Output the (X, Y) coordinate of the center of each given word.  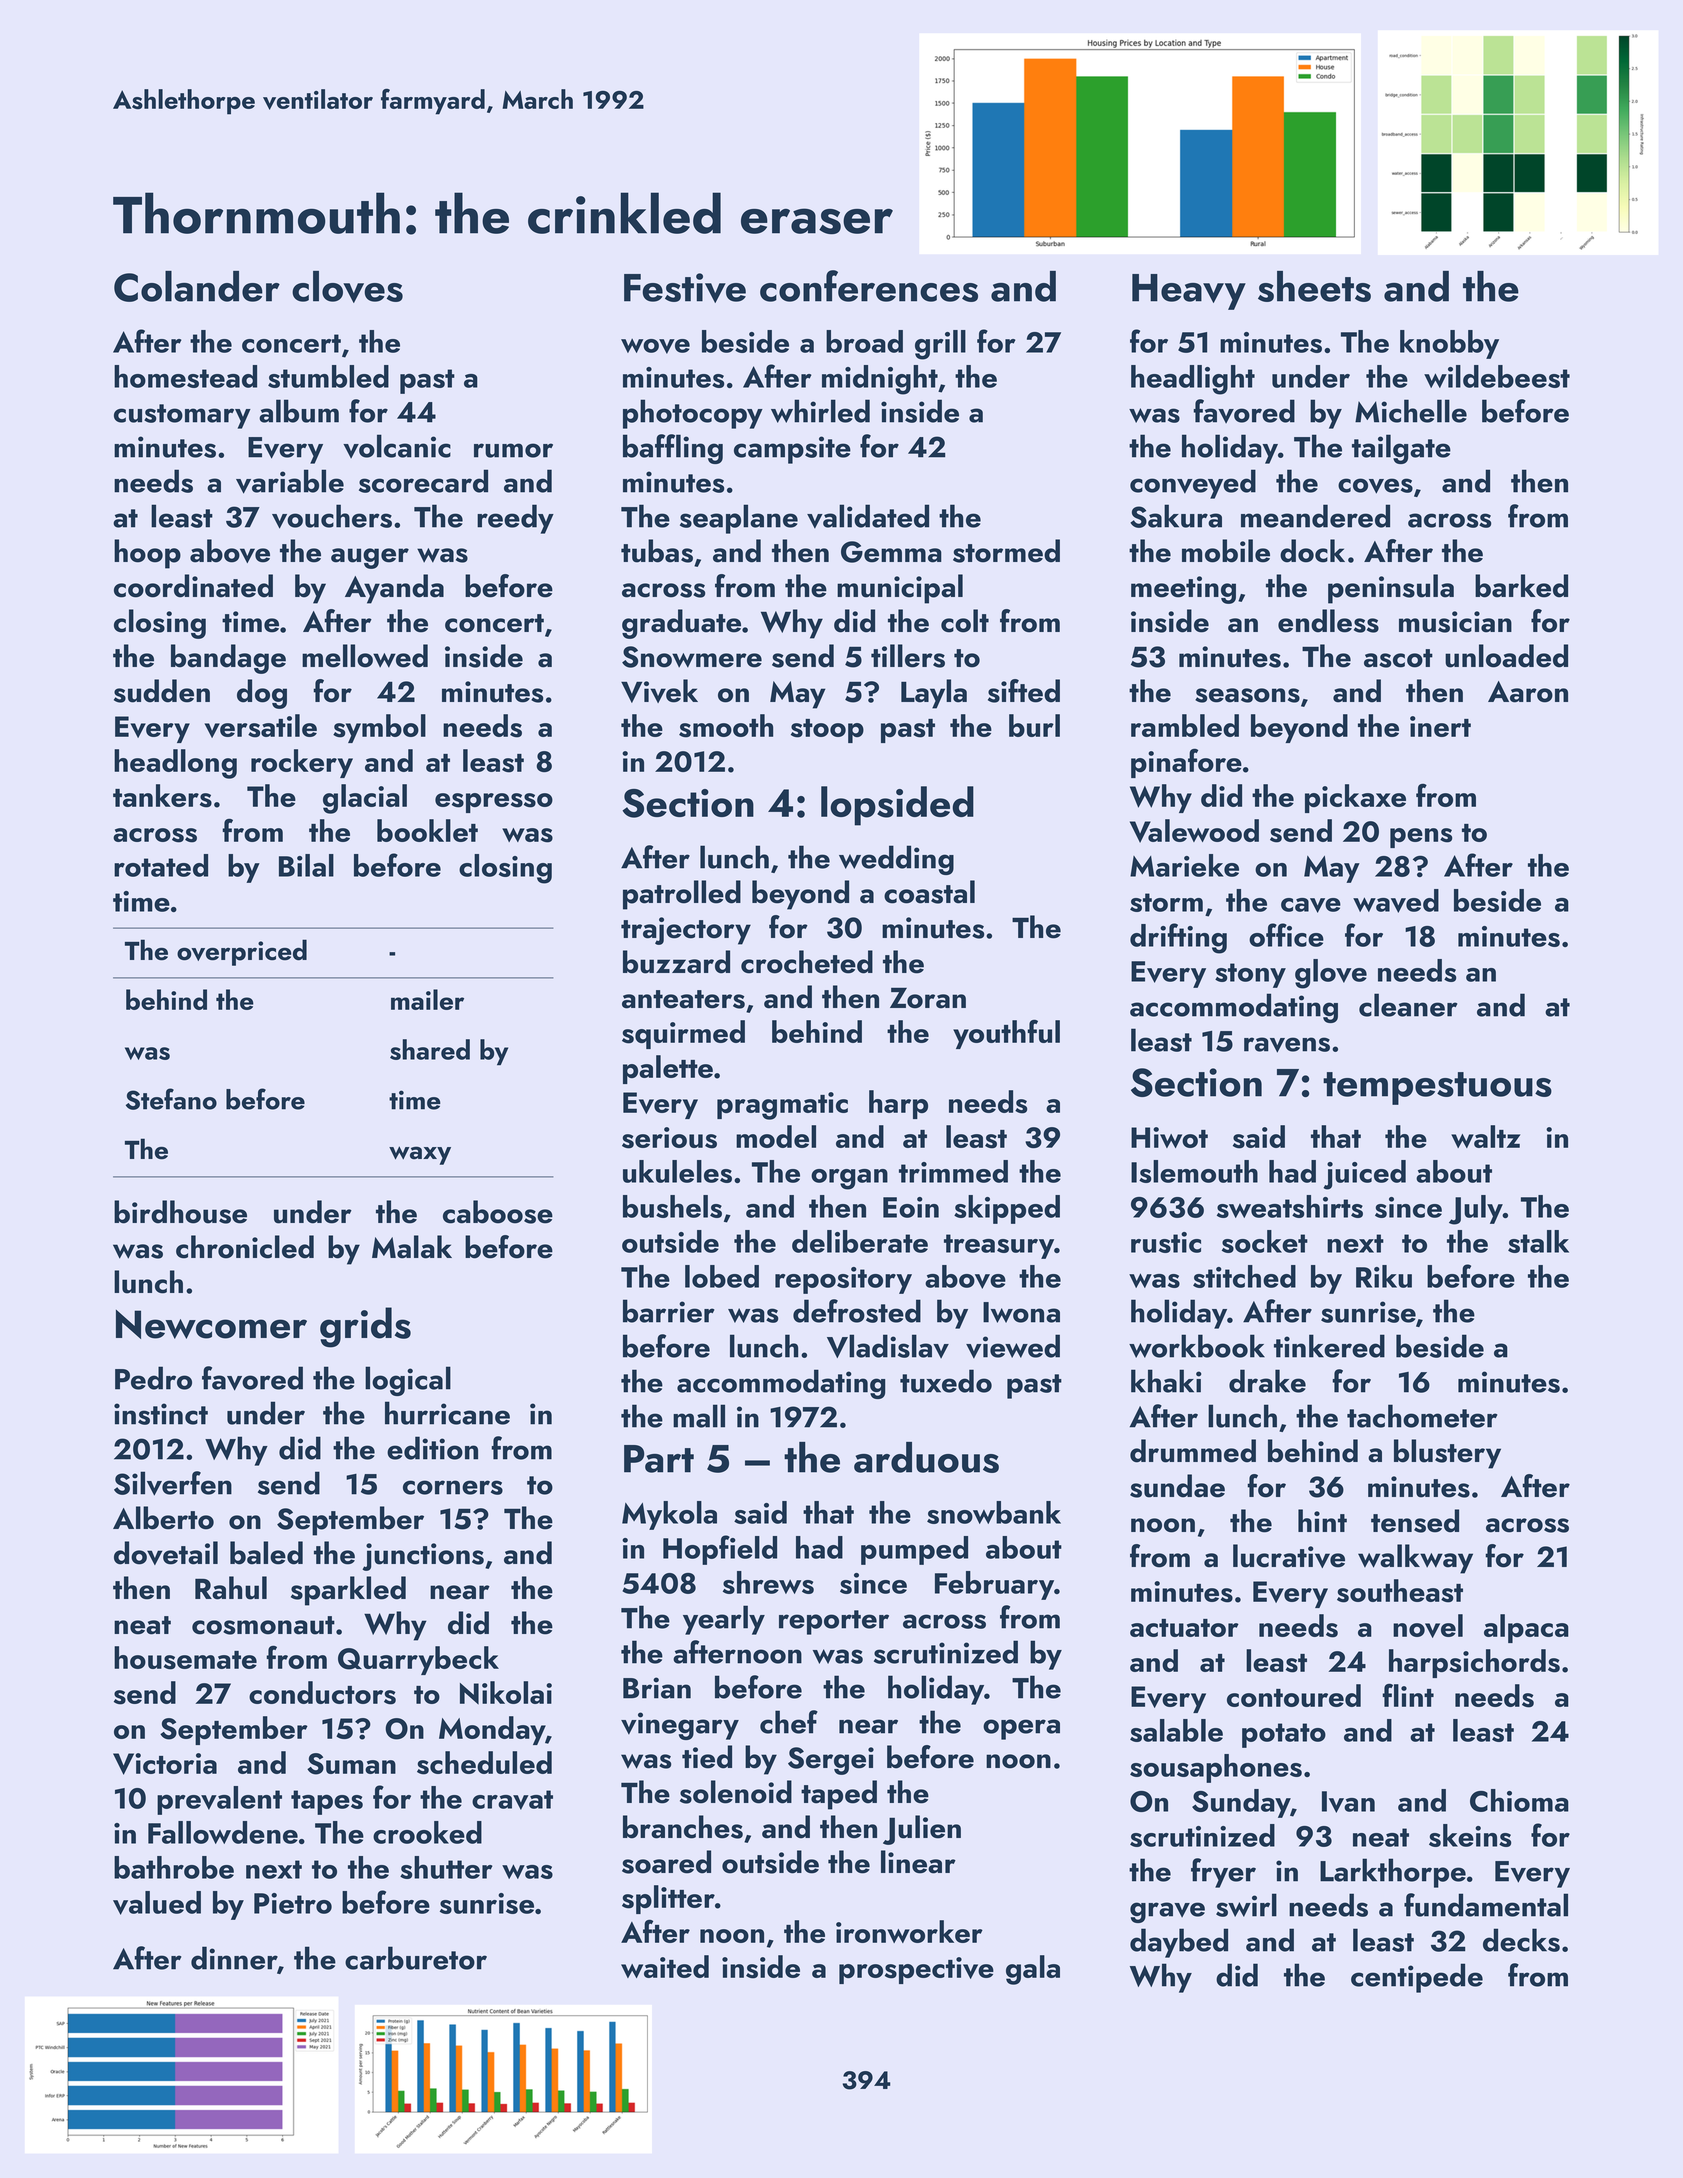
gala (1033, 1970)
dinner (234, 1958)
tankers (162, 796)
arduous (926, 1457)
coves (1375, 486)
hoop (147, 554)
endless (1328, 621)
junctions (423, 1557)
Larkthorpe (1393, 1873)
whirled (820, 411)
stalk (1538, 1241)
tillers (908, 656)
